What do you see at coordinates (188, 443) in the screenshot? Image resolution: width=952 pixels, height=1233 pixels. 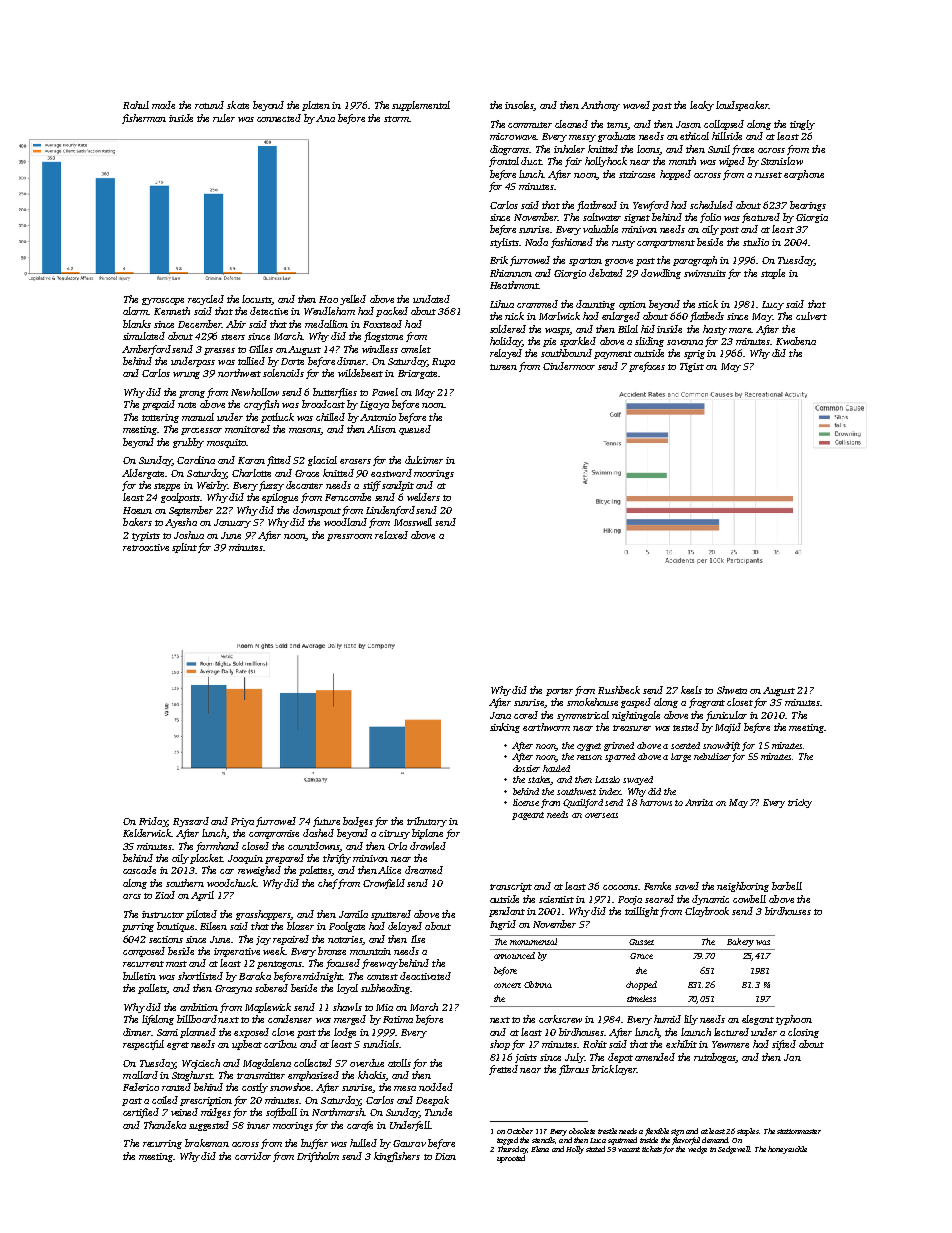 I see `grubby` at bounding box center [188, 443].
